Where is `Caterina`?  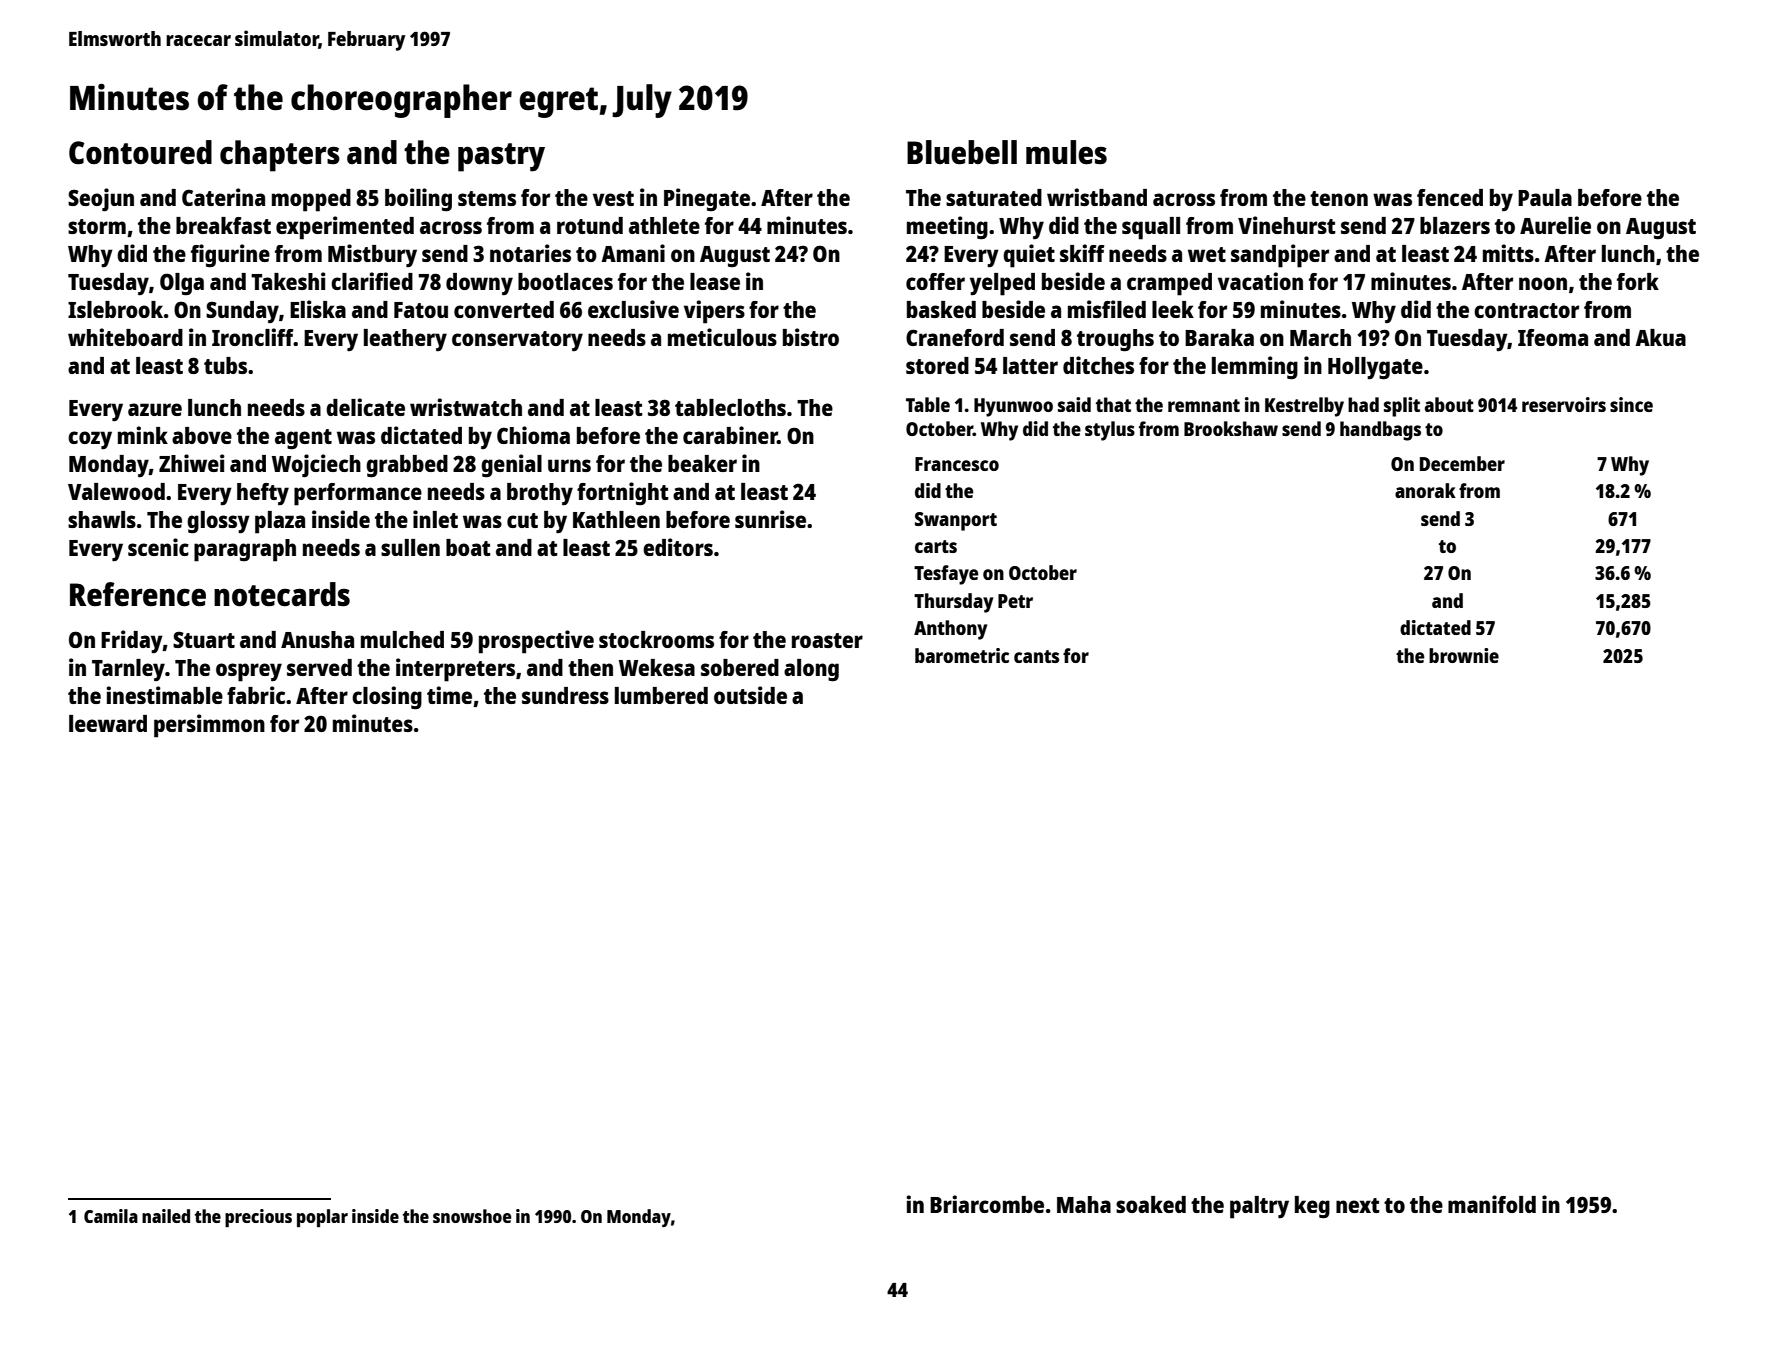 Caterina is located at coordinates (223, 197).
